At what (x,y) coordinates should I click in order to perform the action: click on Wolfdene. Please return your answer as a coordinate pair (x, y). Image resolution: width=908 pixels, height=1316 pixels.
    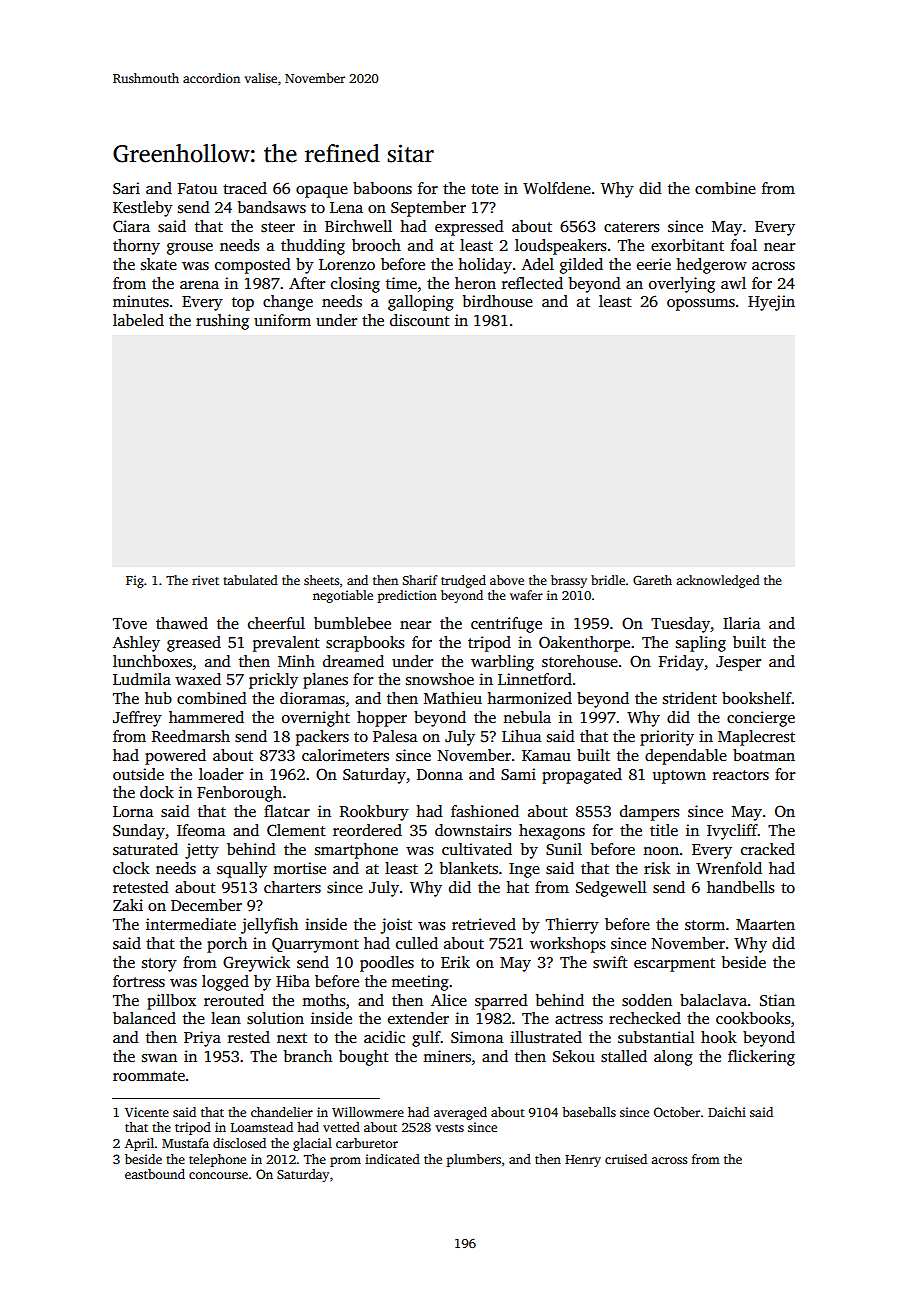
    Looking at the image, I should click on (557, 188).
